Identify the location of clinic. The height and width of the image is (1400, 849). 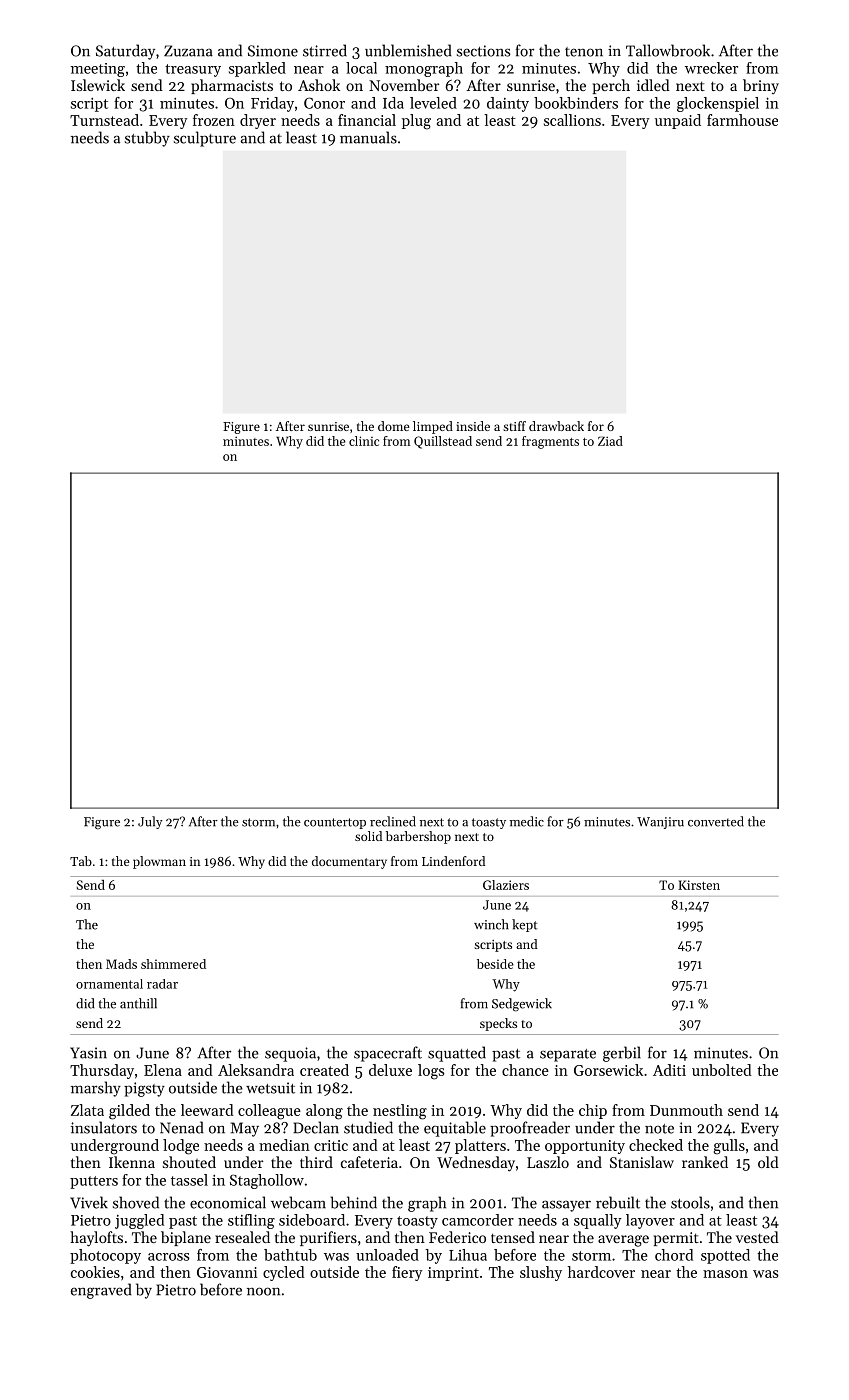
(364, 441).
